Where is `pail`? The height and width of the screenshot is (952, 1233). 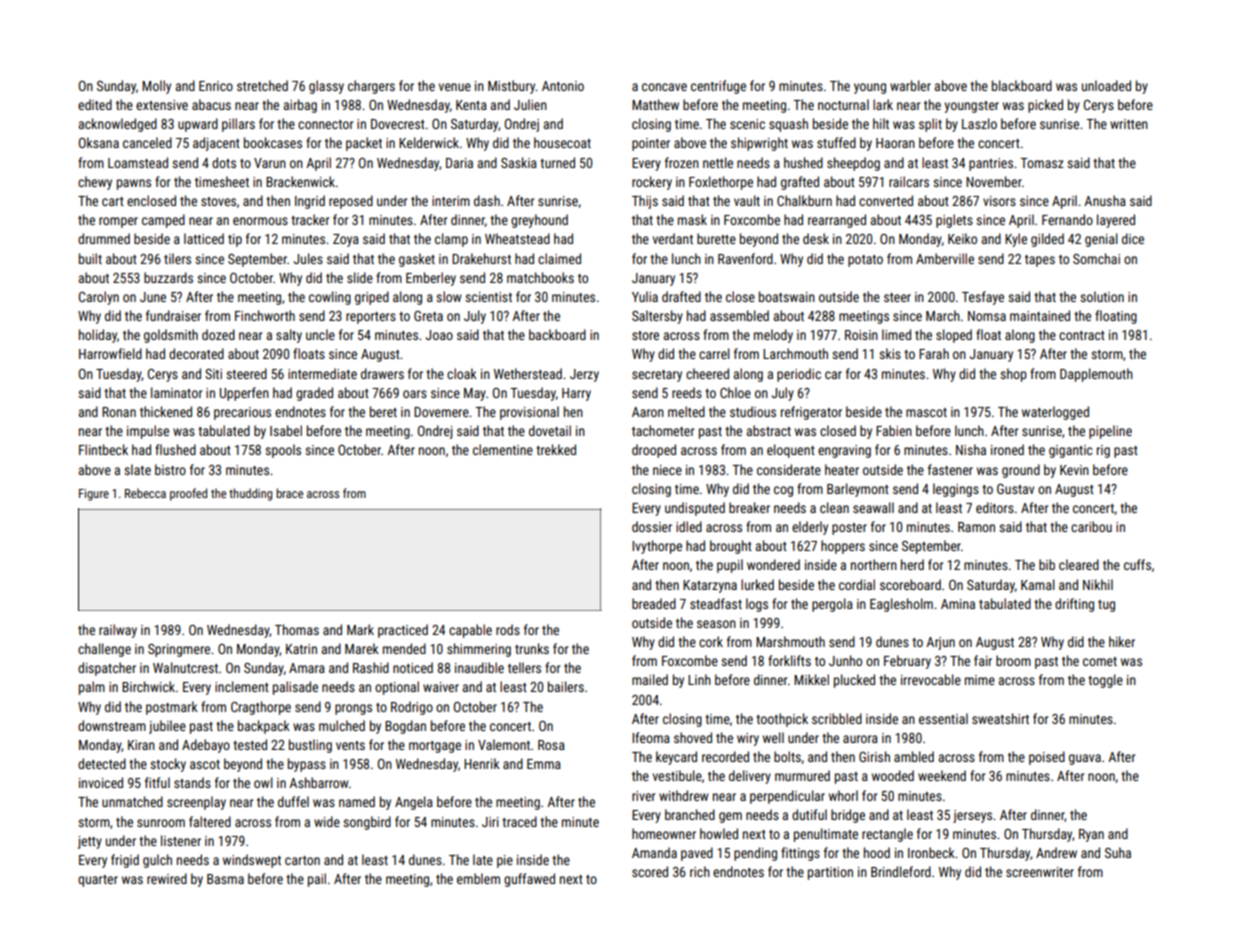
pail is located at coordinates (317, 880).
